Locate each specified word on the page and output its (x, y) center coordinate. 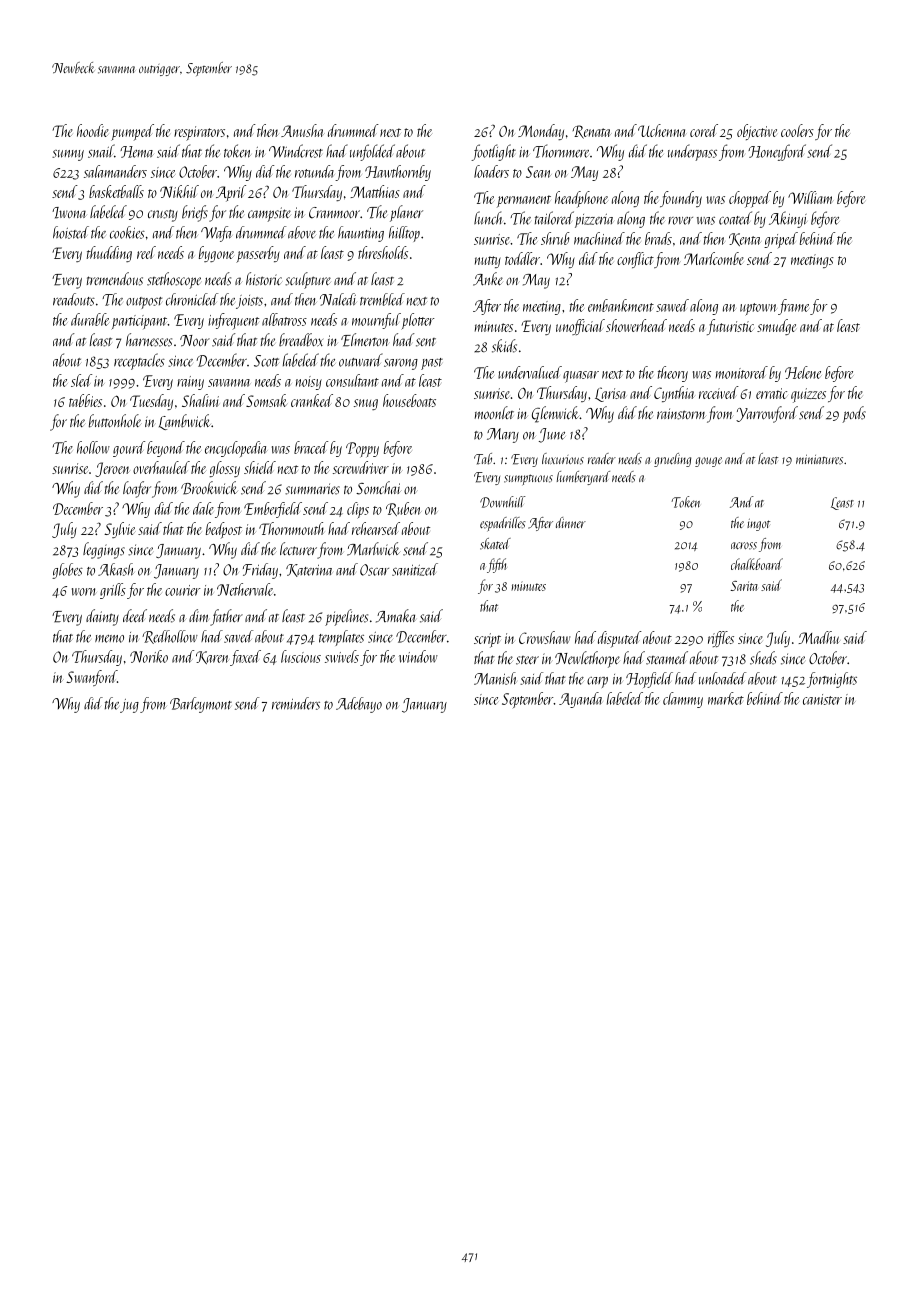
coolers (797, 130)
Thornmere (561, 151)
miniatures (819, 460)
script (487, 640)
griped (781, 240)
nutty (488, 262)
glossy (225, 469)
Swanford (91, 678)
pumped (132, 132)
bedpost (224, 530)
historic (264, 279)
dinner (571, 522)
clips (358, 510)
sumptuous (528, 479)
